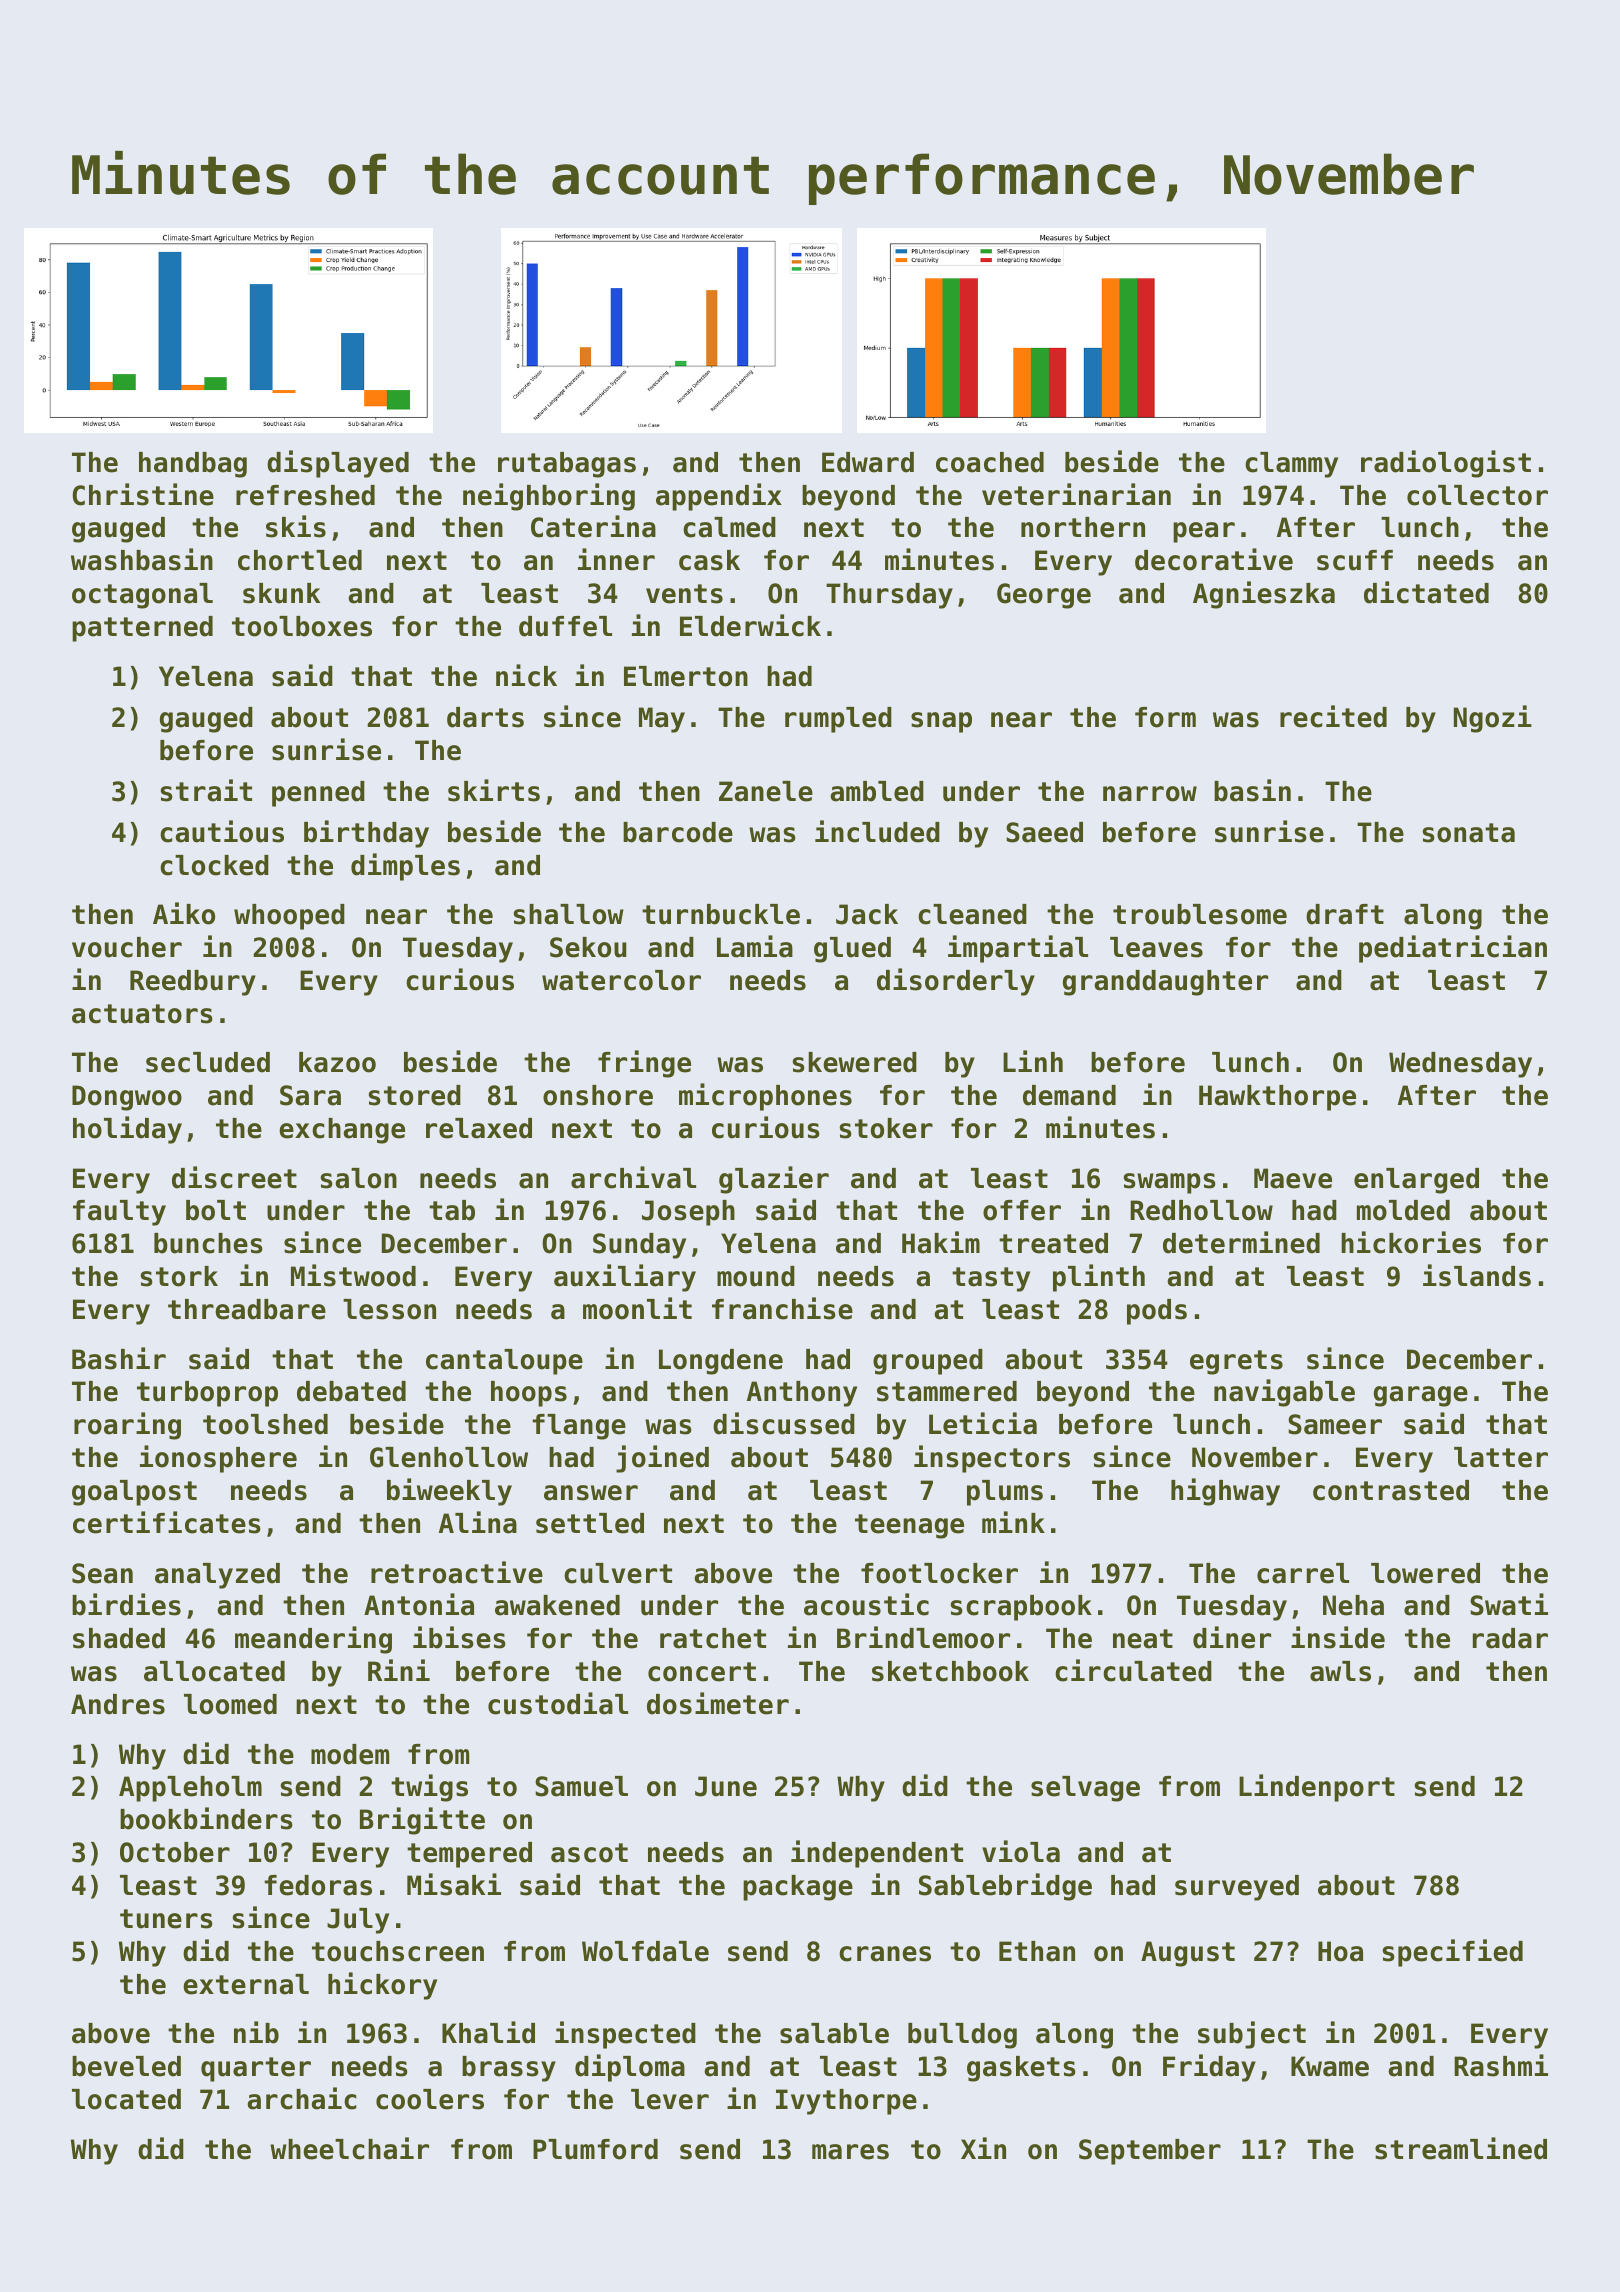  What do you see at coordinates (1461, 2148) in the screenshot?
I see `streamlined` at bounding box center [1461, 2148].
